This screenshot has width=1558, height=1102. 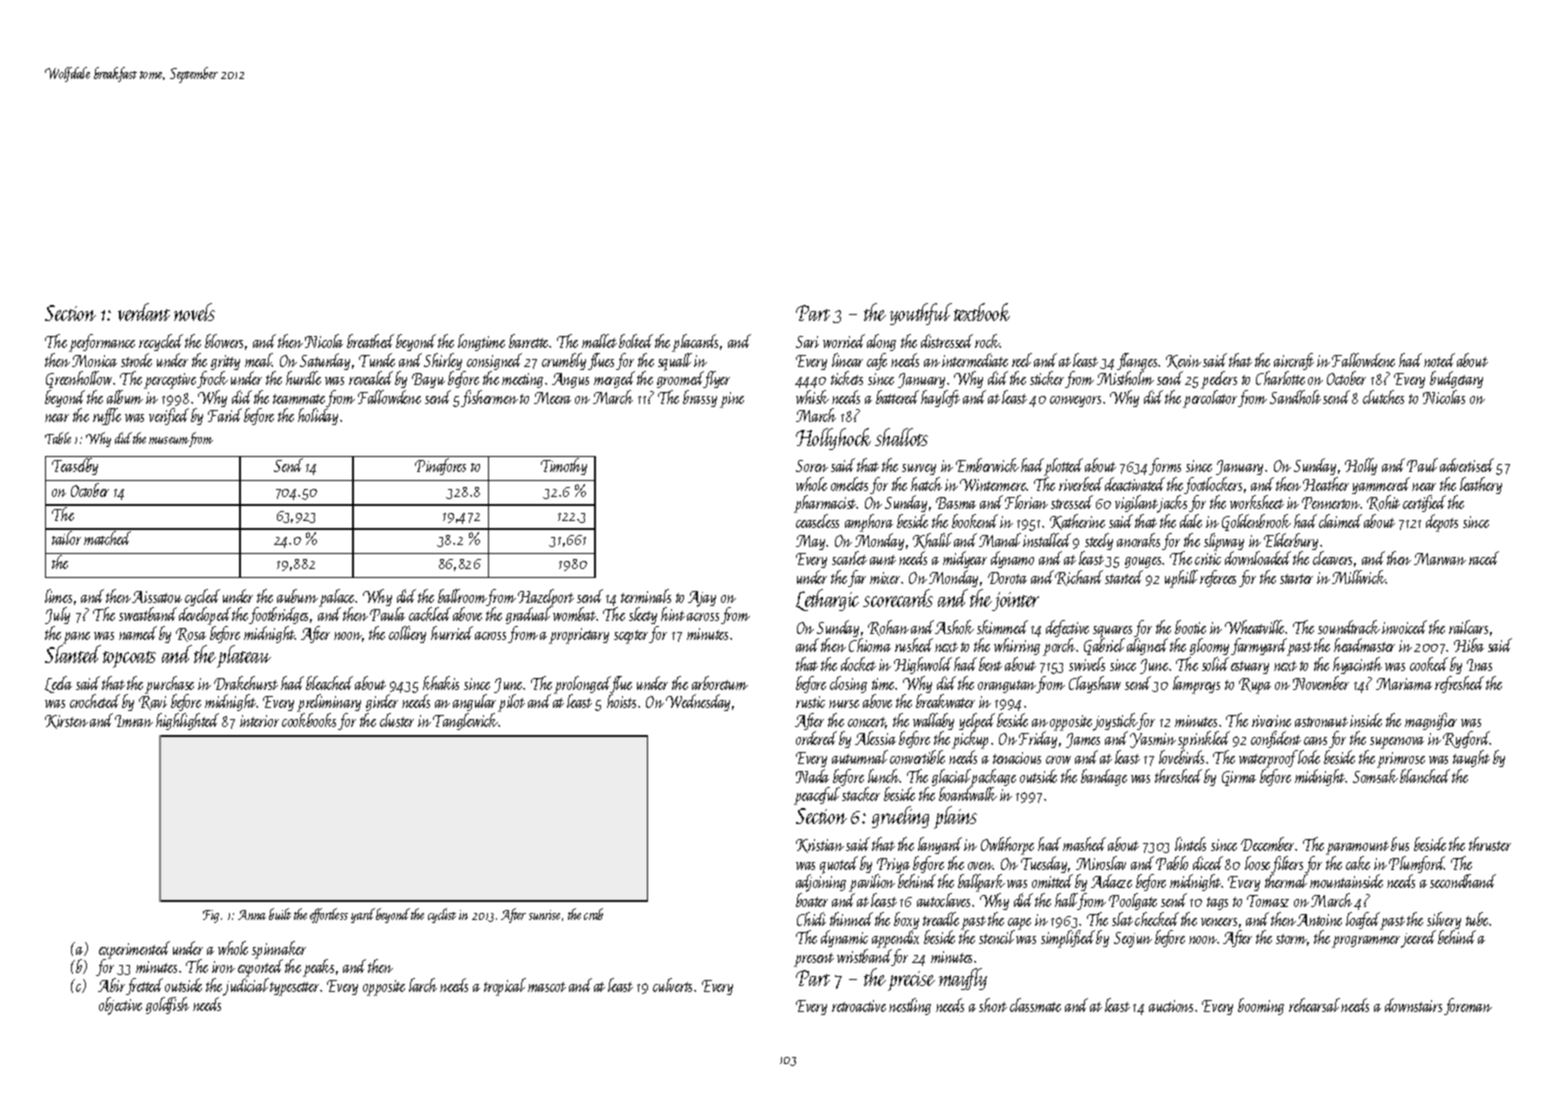 I want to click on hurdle, so click(x=303, y=378).
